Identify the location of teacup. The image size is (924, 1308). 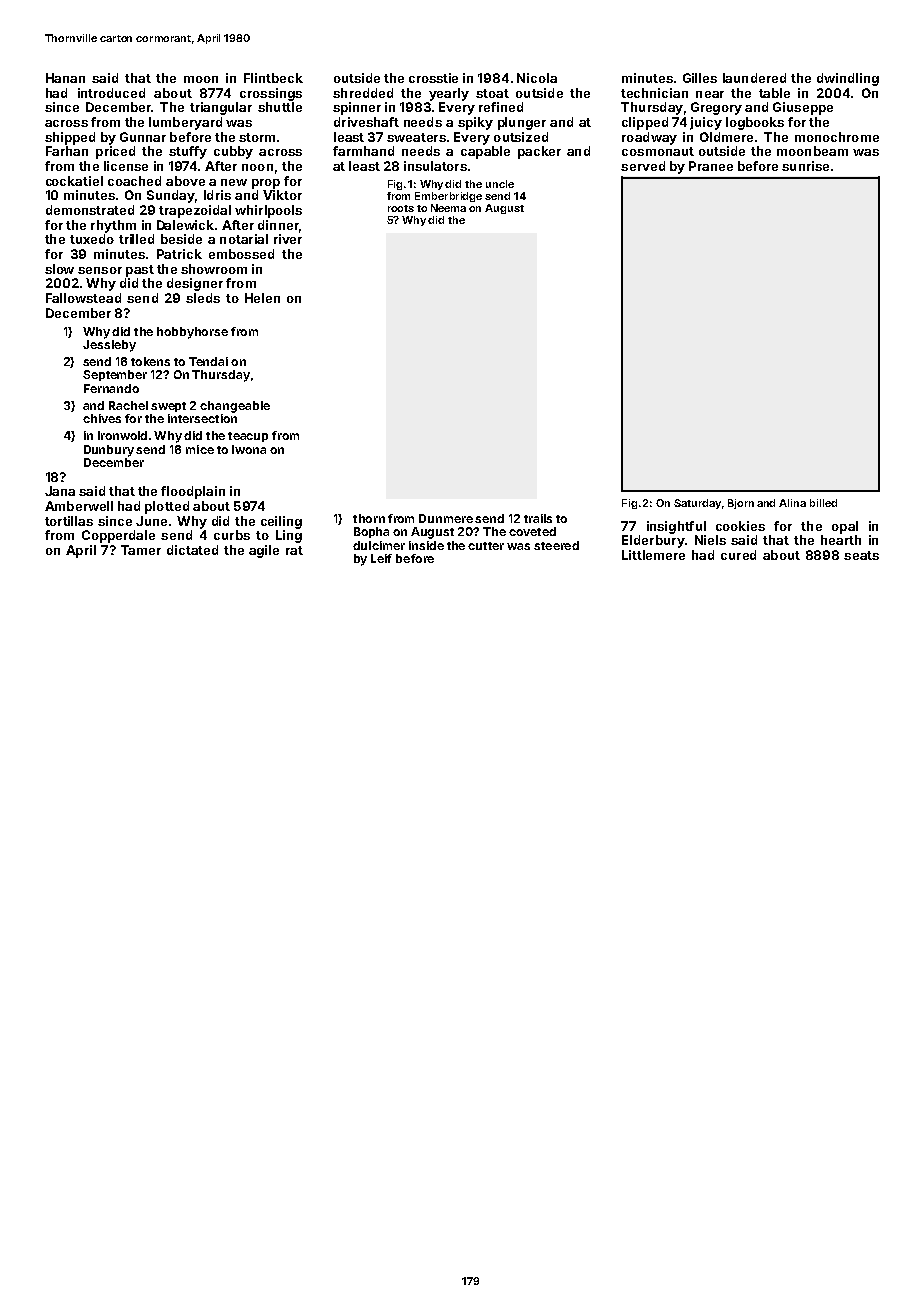
(248, 437).
